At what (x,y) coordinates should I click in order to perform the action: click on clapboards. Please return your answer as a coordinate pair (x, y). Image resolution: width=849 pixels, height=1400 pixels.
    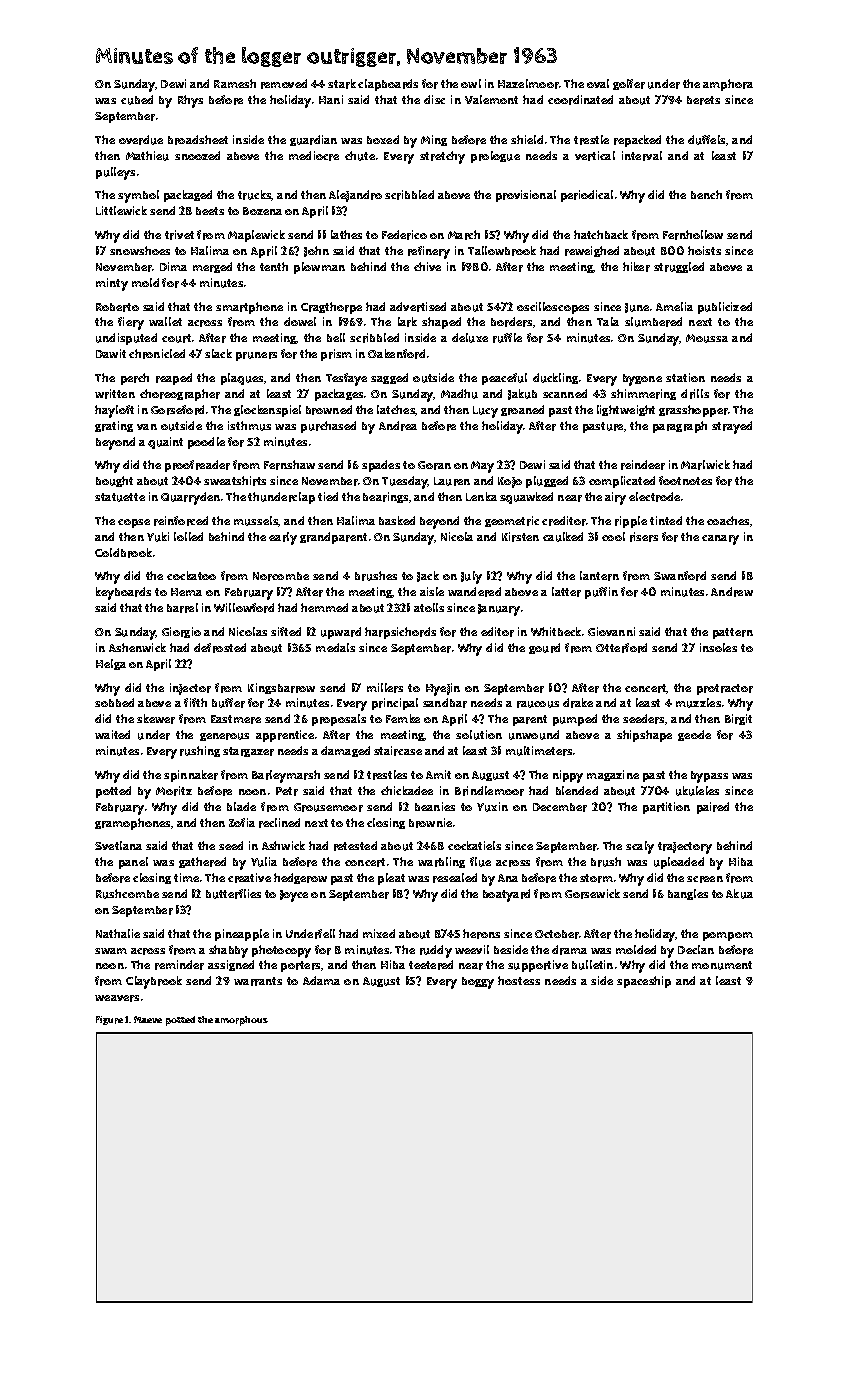
    Looking at the image, I should click on (388, 85).
